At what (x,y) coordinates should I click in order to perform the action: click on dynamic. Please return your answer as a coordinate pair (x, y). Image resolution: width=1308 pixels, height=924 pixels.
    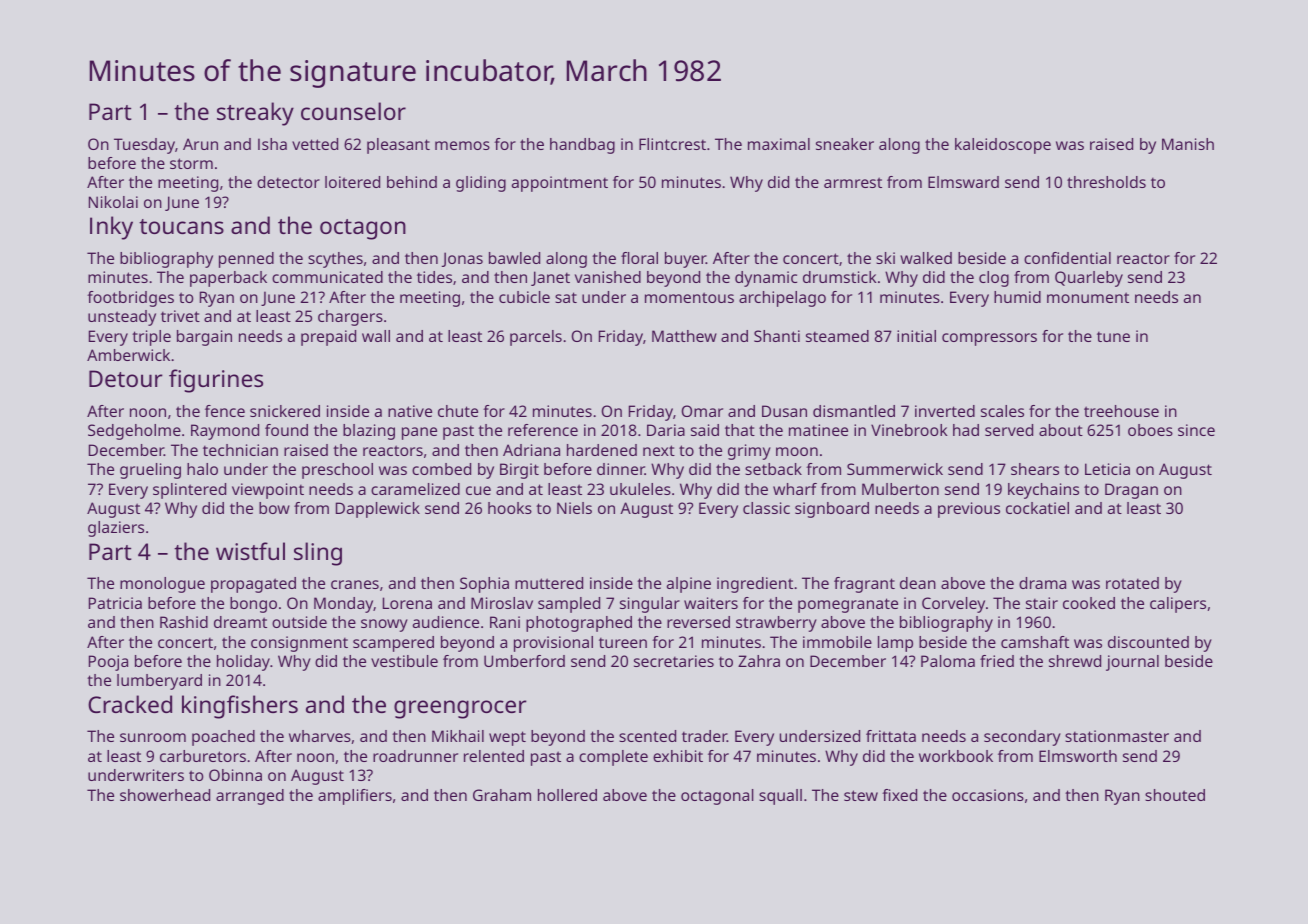
    Looking at the image, I should click on (766, 279).
